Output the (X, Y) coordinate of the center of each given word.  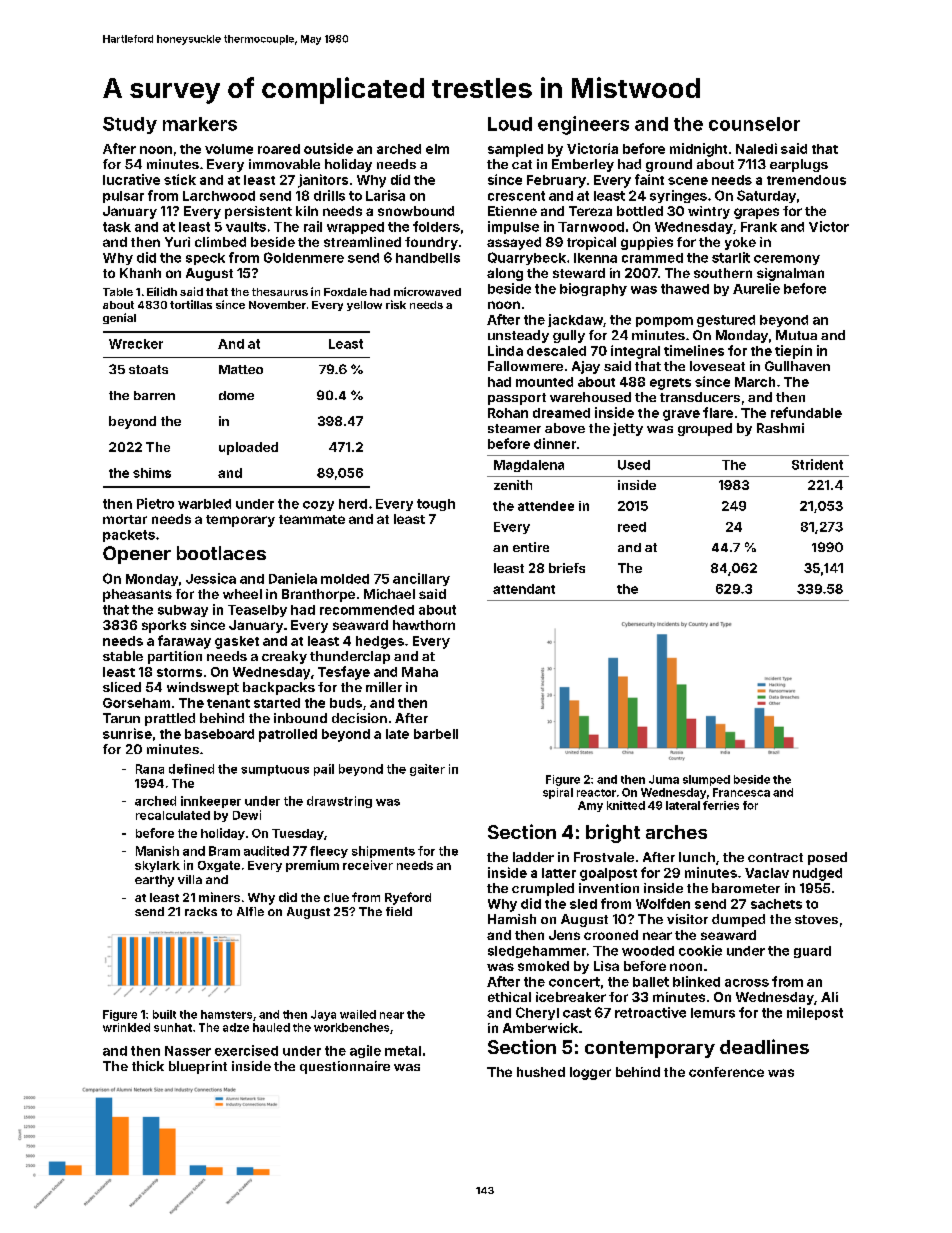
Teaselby (257, 611)
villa (190, 879)
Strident (817, 464)
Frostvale (604, 857)
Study (130, 125)
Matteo (241, 369)
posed (827, 858)
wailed (358, 1014)
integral (635, 352)
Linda (505, 350)
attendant (524, 589)
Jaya (323, 1015)
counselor (754, 124)
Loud (510, 124)
